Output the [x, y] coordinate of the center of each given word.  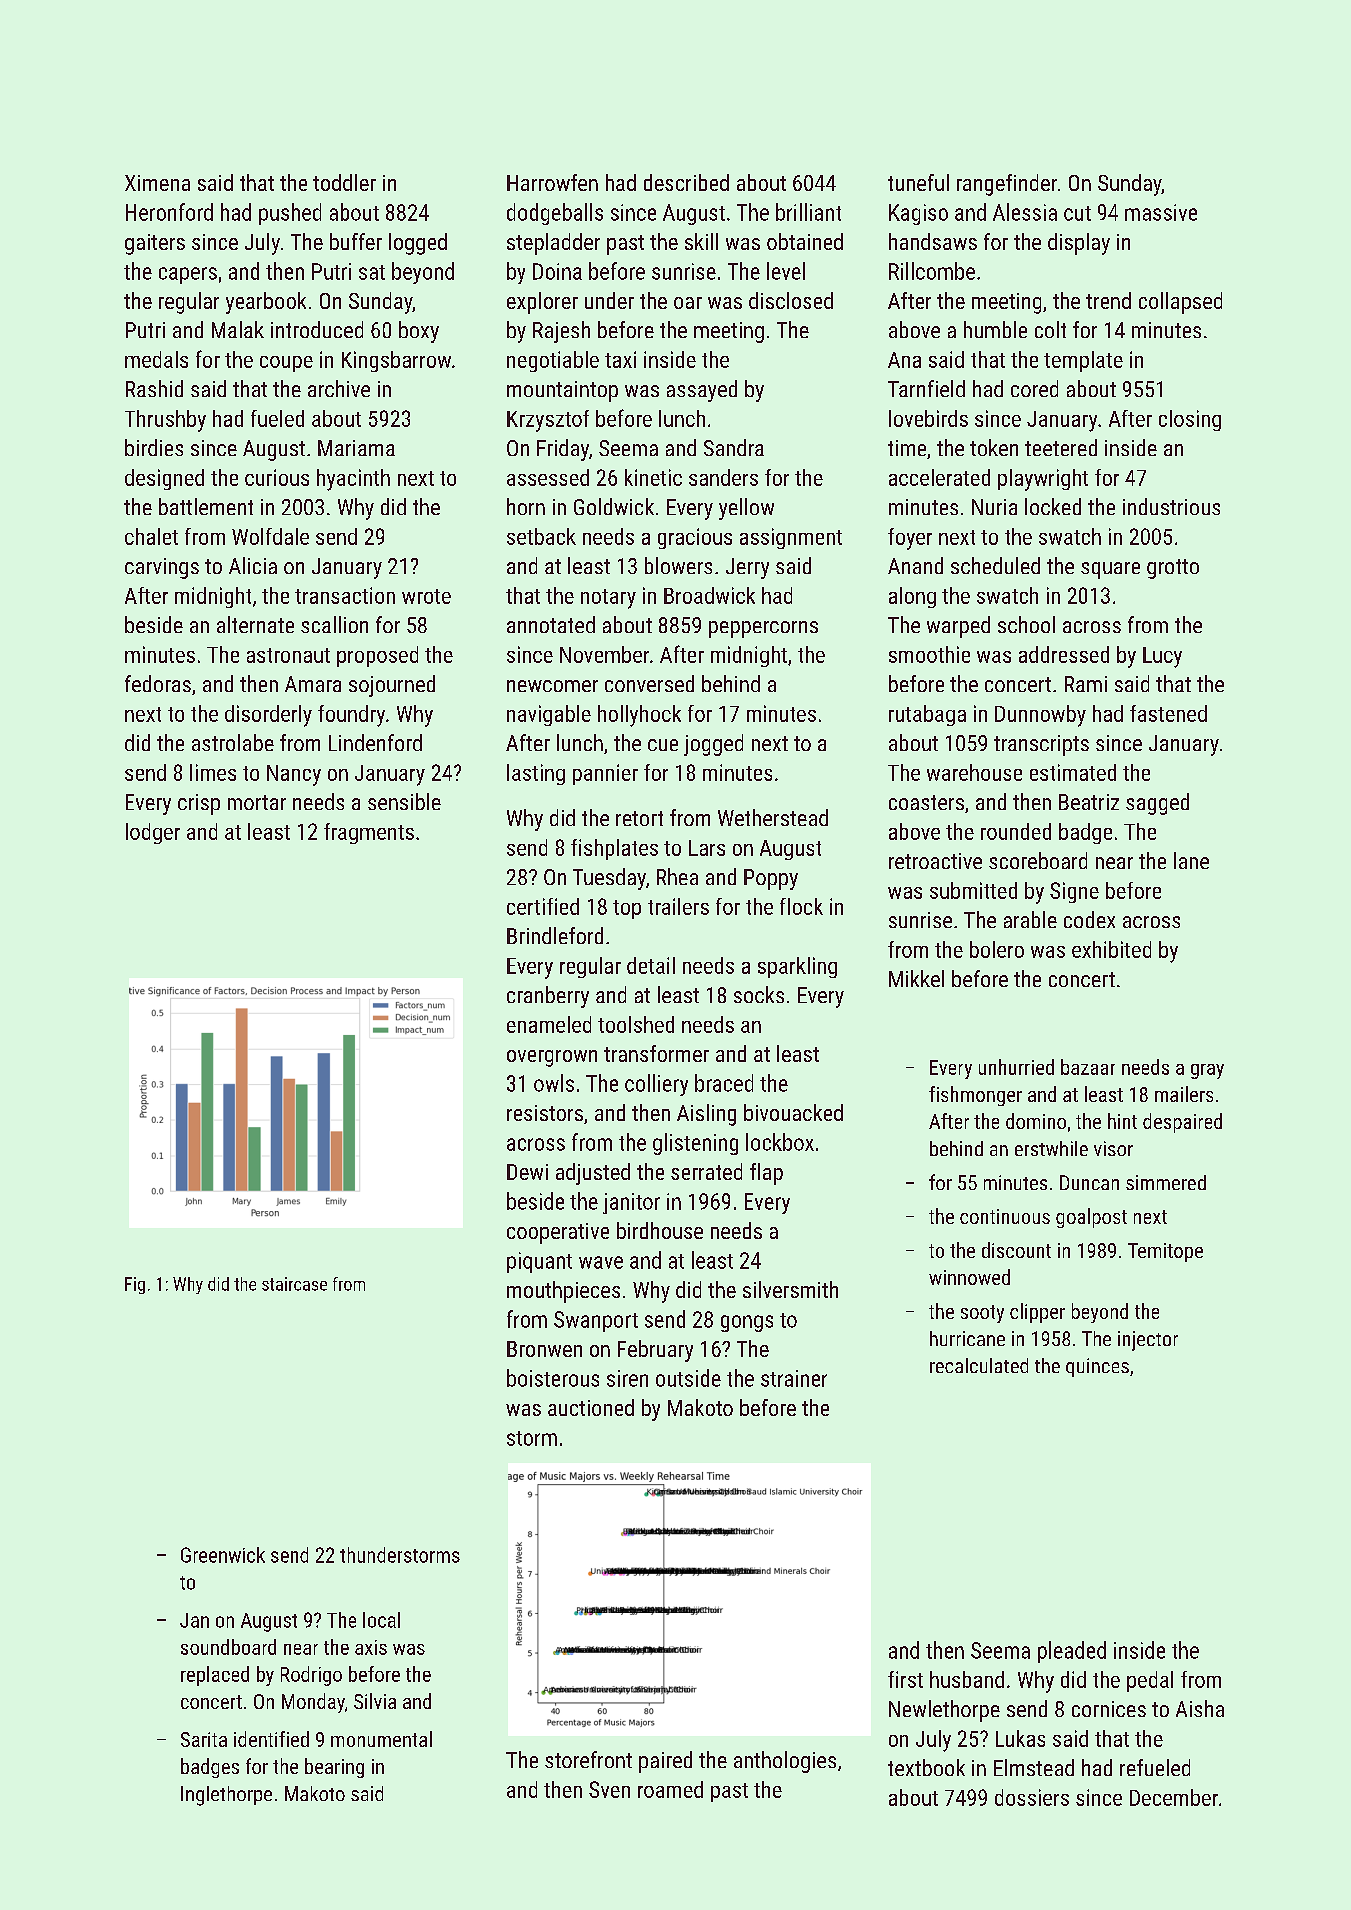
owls [554, 1083]
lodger [153, 833]
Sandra [734, 447]
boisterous [553, 1378]
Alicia [253, 565]
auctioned [591, 1407]
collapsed [1180, 303]
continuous [1005, 1216]
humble [995, 329]
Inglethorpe [226, 1796]
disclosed [791, 300]
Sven [609, 1789]
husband [967, 1679]
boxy [419, 332]
